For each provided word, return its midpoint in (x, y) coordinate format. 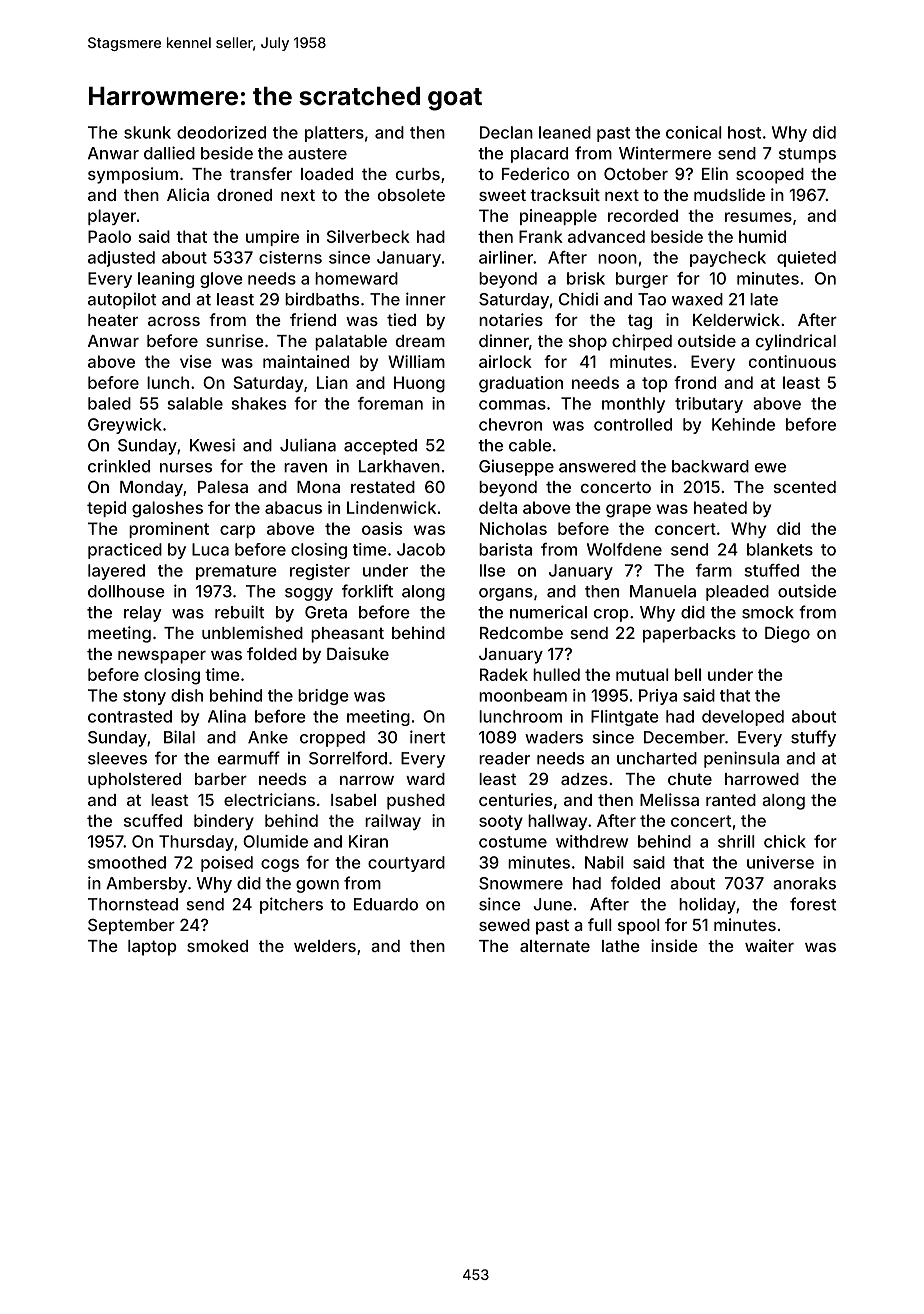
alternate (555, 946)
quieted (806, 259)
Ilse (492, 570)
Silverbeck (368, 236)
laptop (152, 948)
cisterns (290, 257)
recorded (643, 215)
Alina (227, 716)
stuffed (771, 570)
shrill (736, 841)
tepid (106, 509)
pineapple (558, 217)
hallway (557, 822)
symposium (133, 175)
